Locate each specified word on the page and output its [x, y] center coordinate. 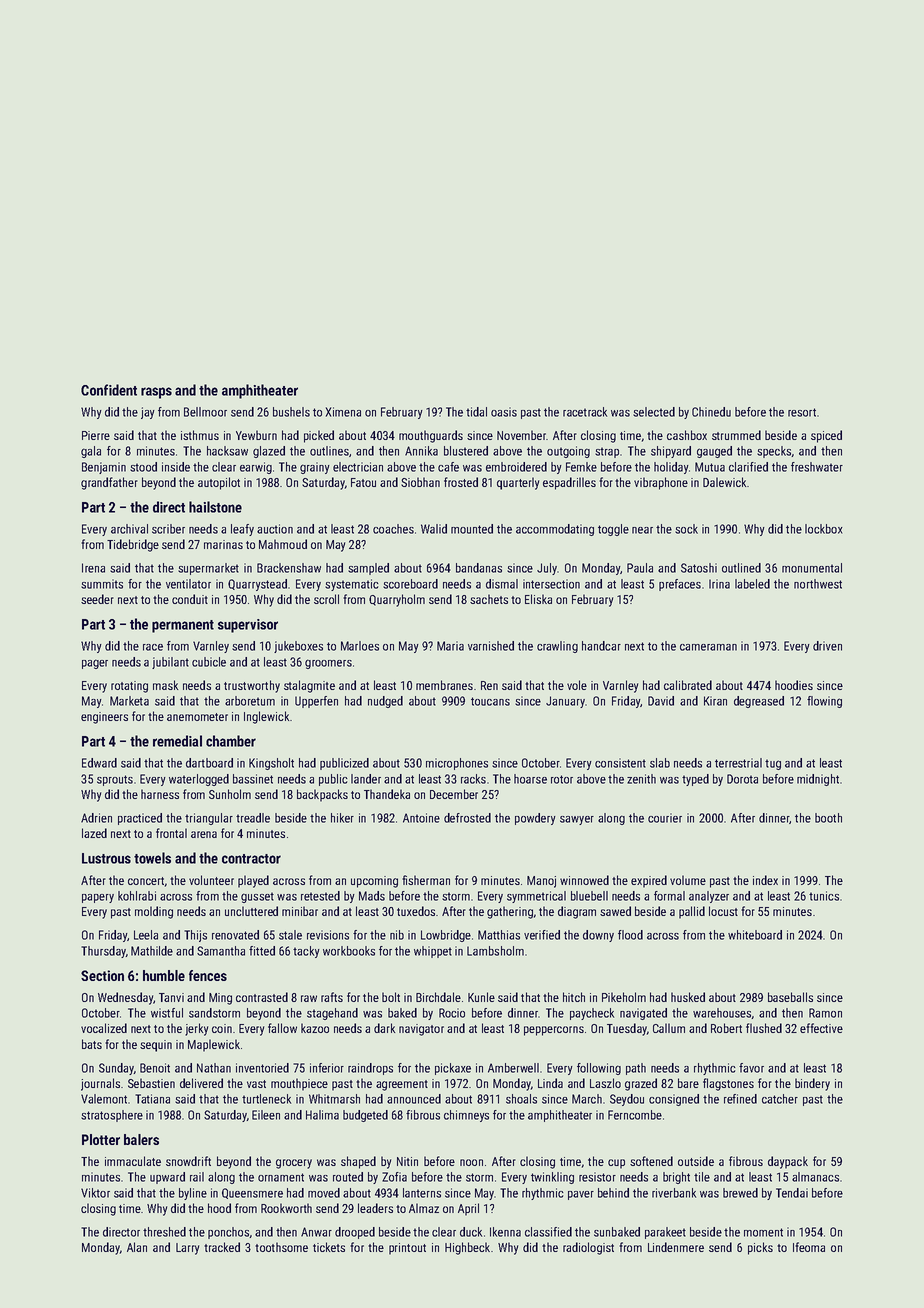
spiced [826, 436]
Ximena [343, 412]
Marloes [360, 646]
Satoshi [699, 568]
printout [407, 1249]
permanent [183, 626]
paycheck [592, 1014]
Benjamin [104, 468]
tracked [222, 1247]
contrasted [262, 997]
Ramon [825, 1013]
